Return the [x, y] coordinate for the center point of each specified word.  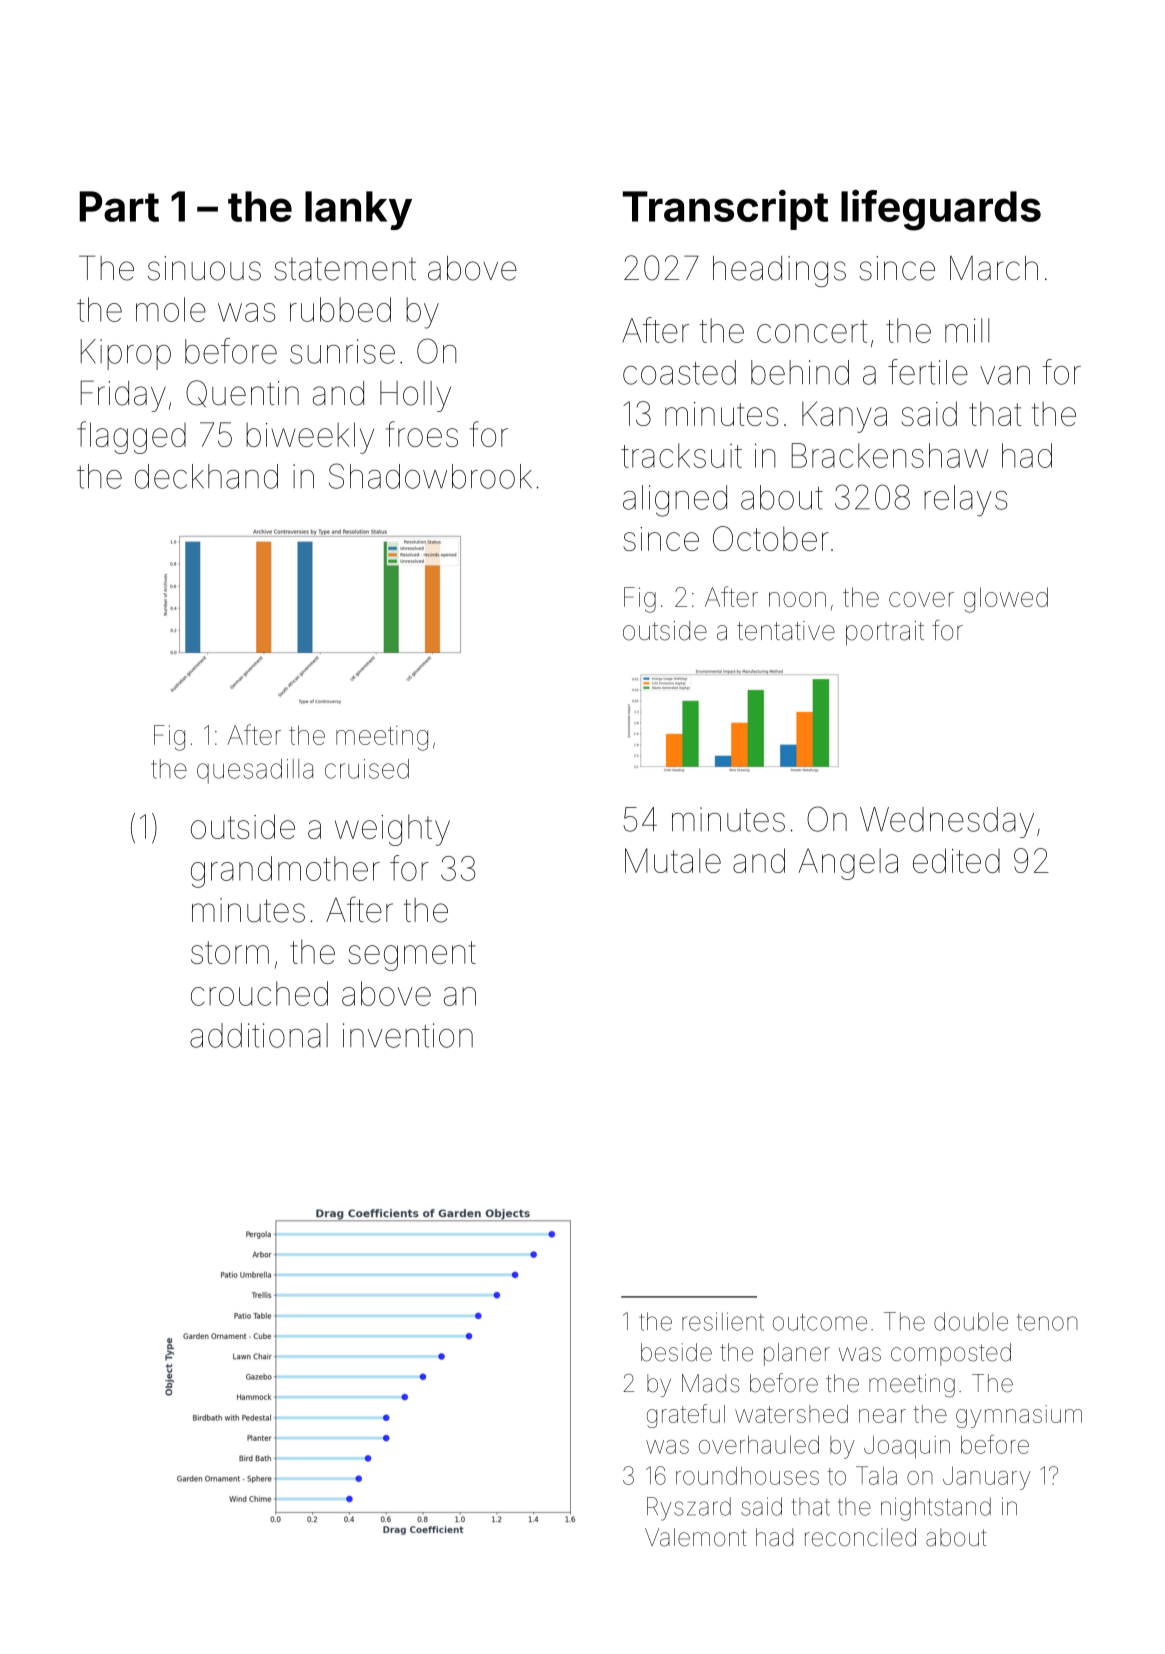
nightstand [936, 1509]
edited [956, 860]
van [1005, 375]
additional [259, 1035]
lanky [358, 210]
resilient [723, 1321]
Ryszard [689, 1509]
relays [965, 500]
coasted [679, 372]
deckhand [206, 476]
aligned [675, 501]
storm [230, 952]
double [971, 1321]
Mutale [673, 860]
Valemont [695, 1537]
